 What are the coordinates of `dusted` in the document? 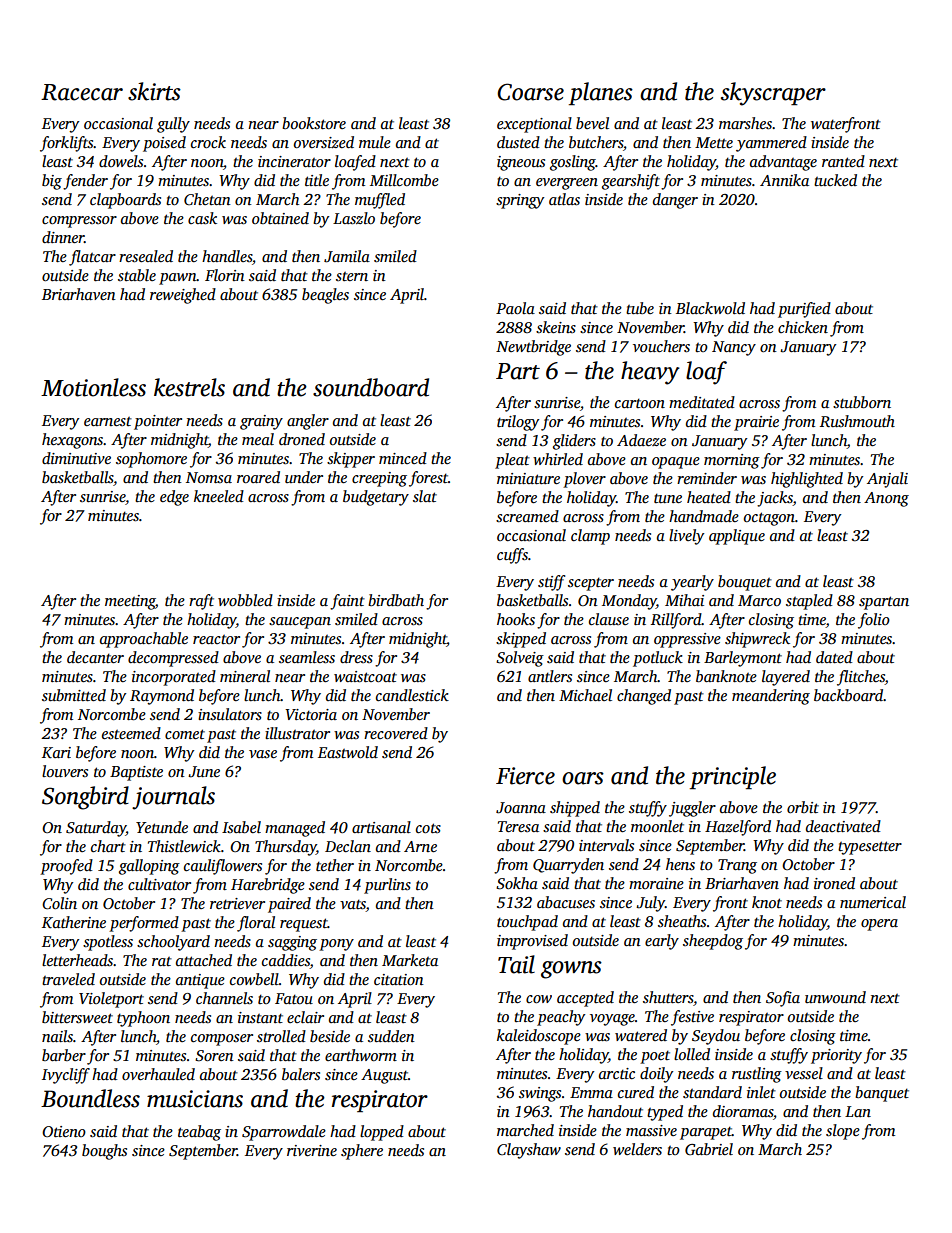 It's located at (518, 142).
